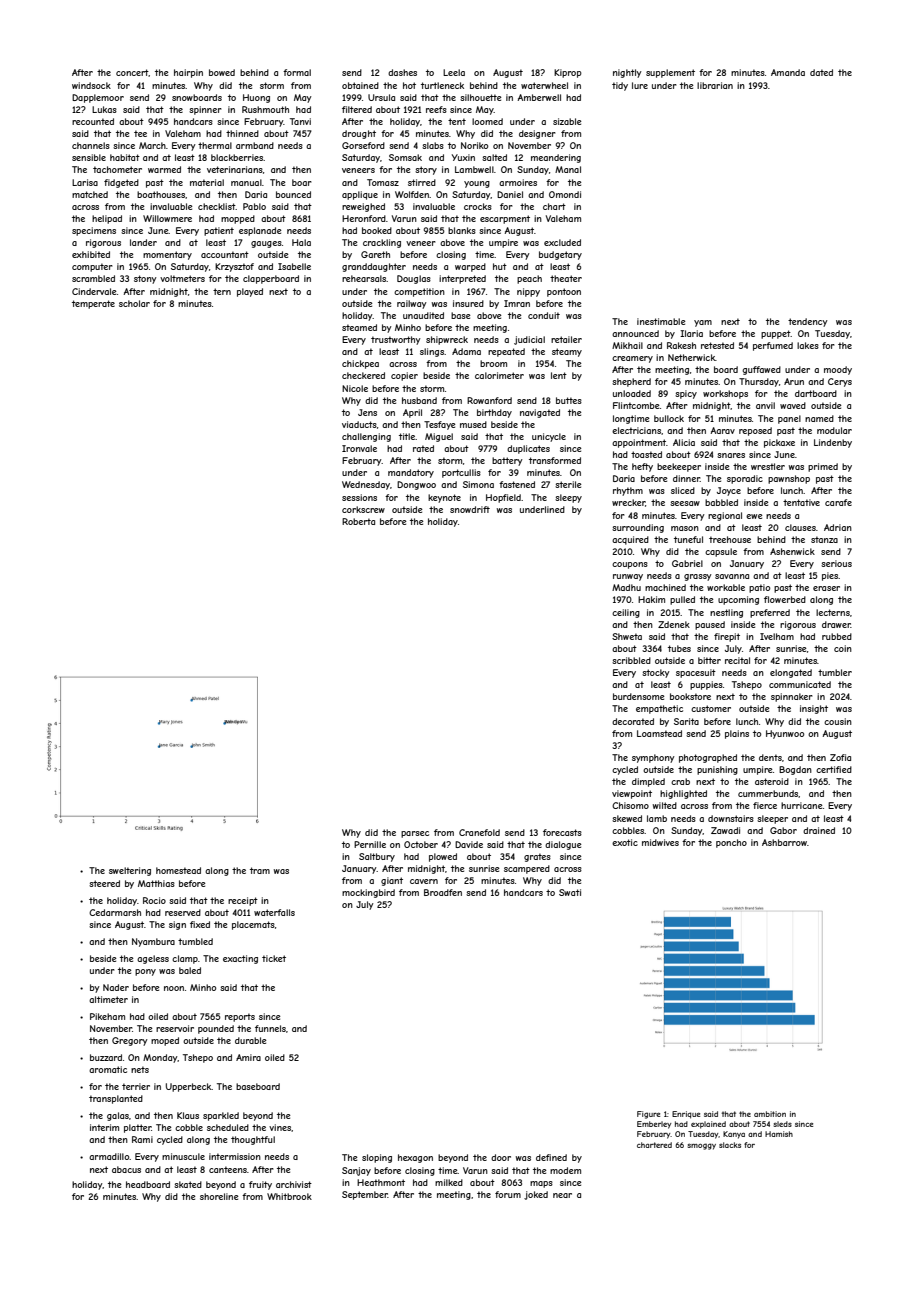  Describe the element at coordinates (840, 382) in the screenshot. I see `Cerys` at that location.
